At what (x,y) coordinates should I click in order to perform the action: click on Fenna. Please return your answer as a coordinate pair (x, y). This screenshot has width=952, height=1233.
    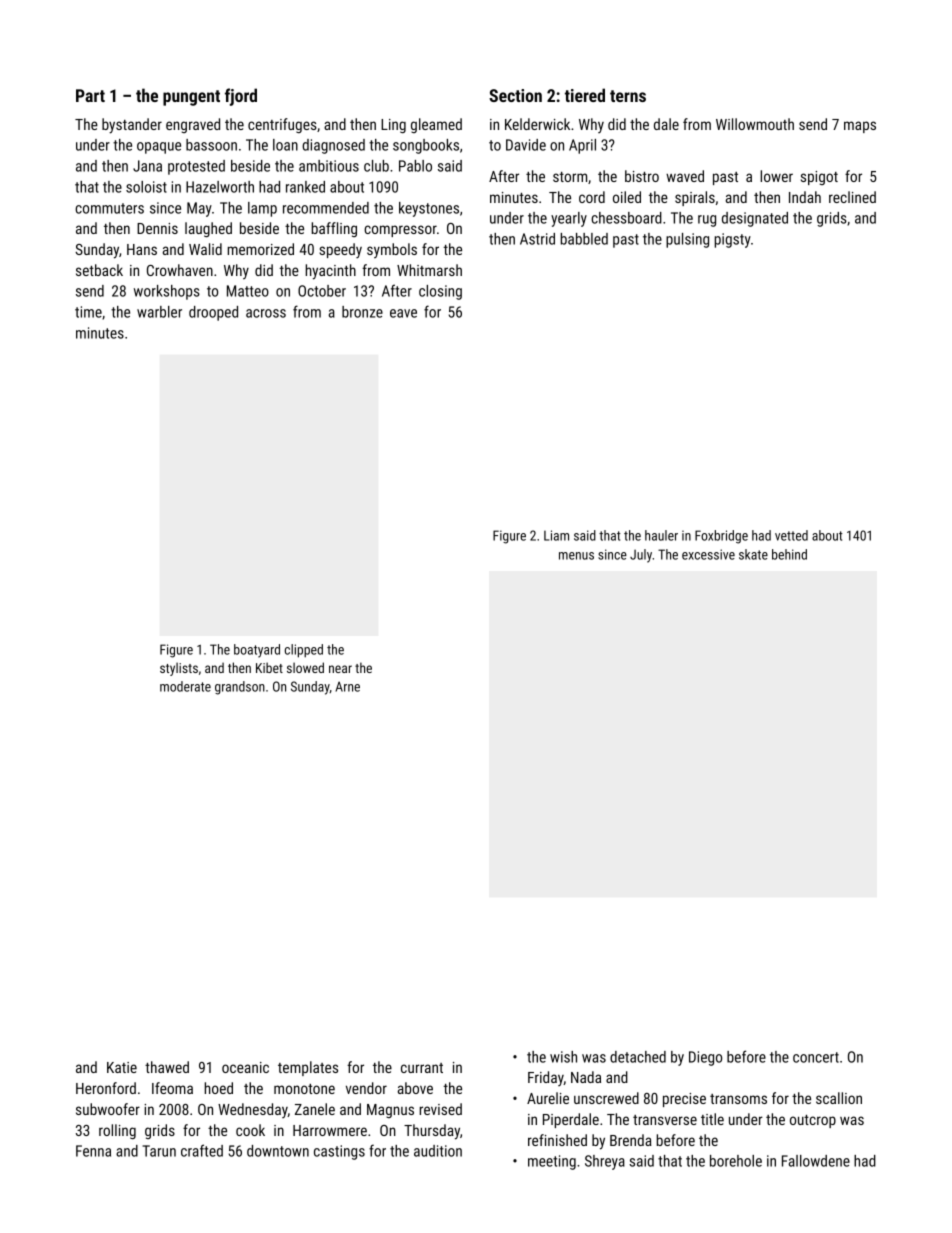
    Looking at the image, I should click on (93, 1151).
